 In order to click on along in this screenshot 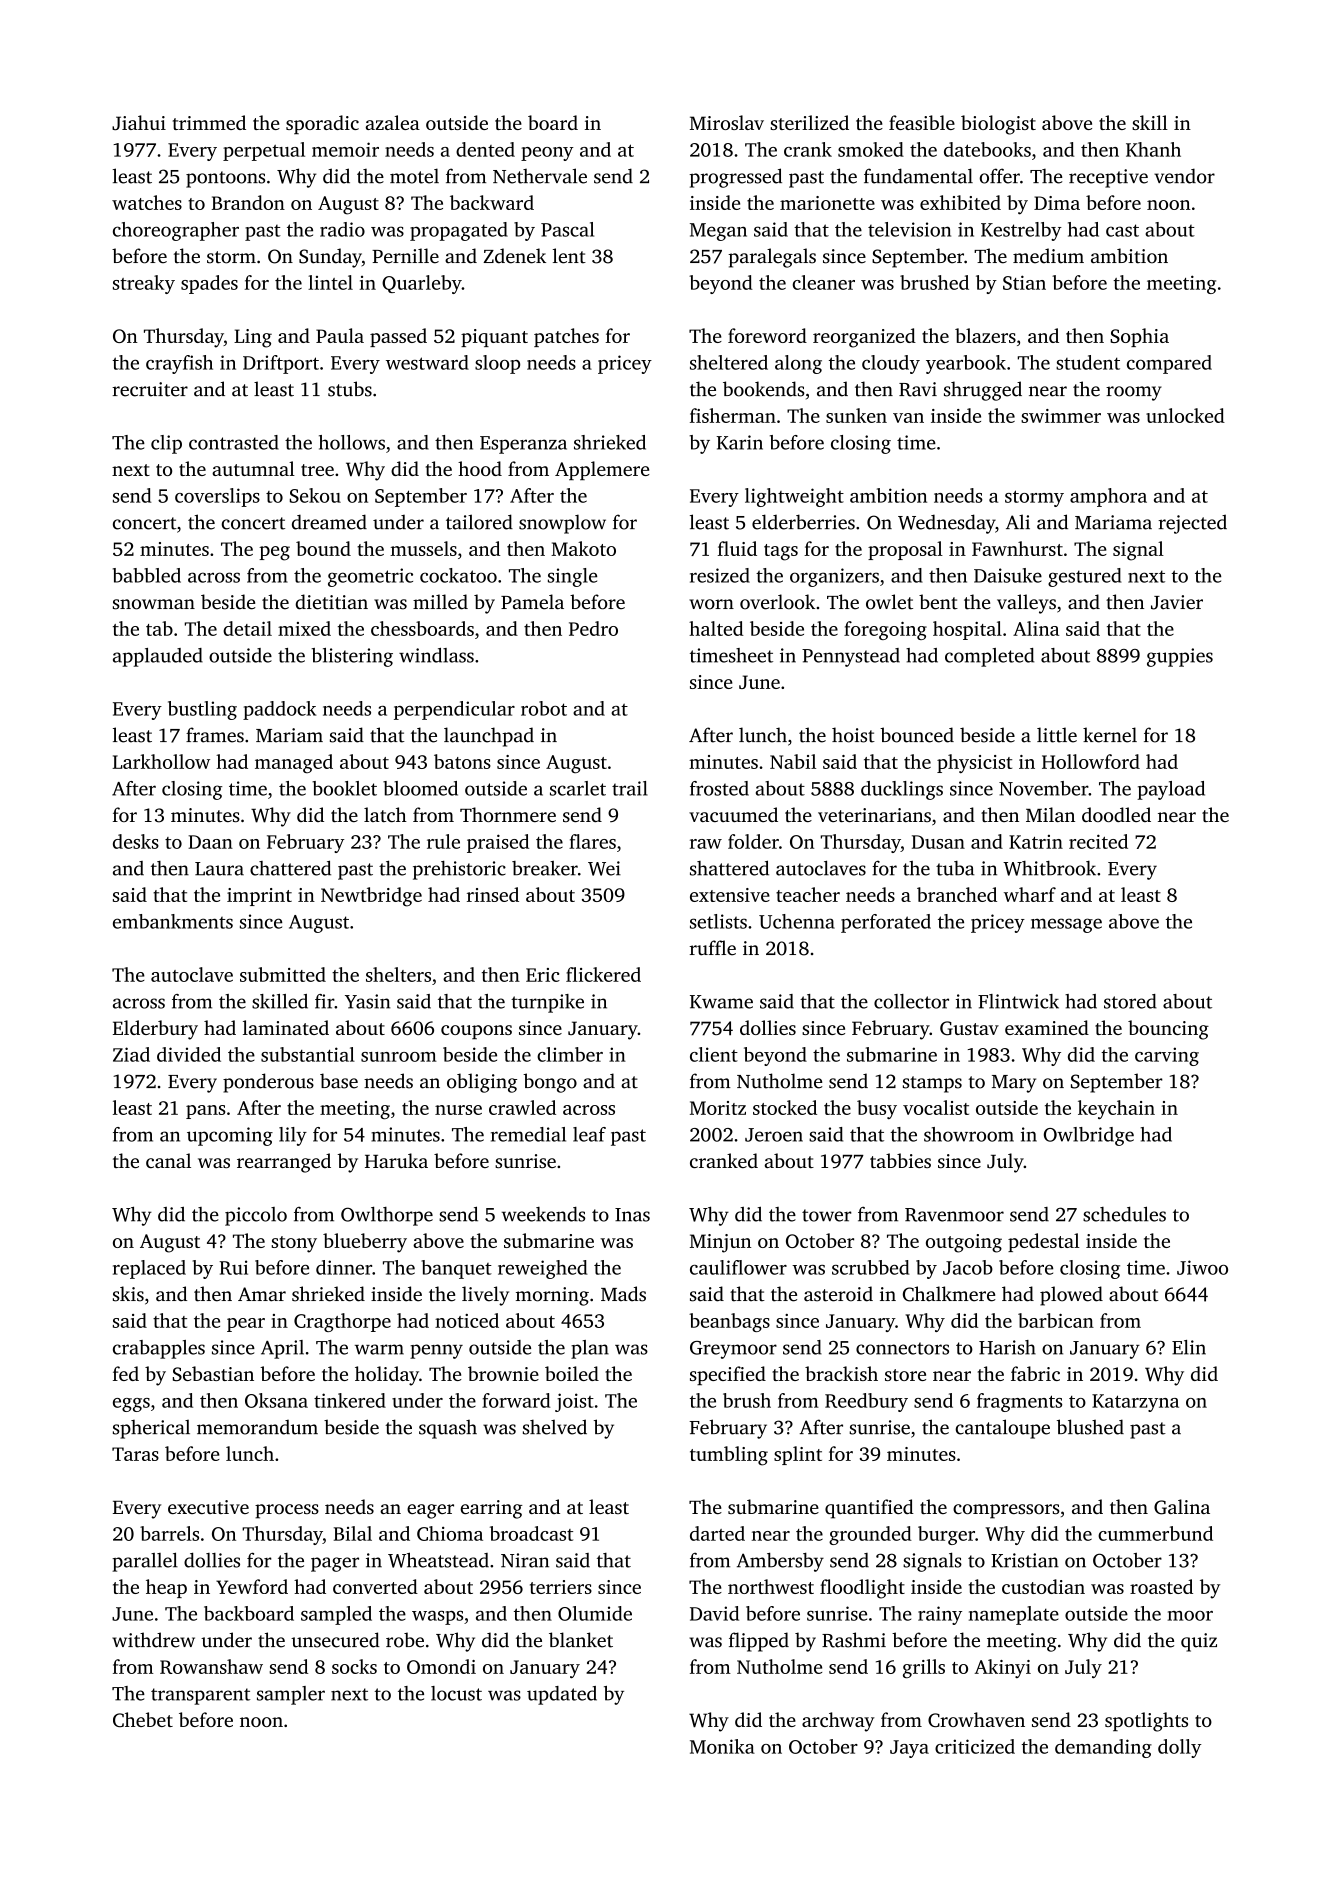, I will do `click(798, 364)`.
